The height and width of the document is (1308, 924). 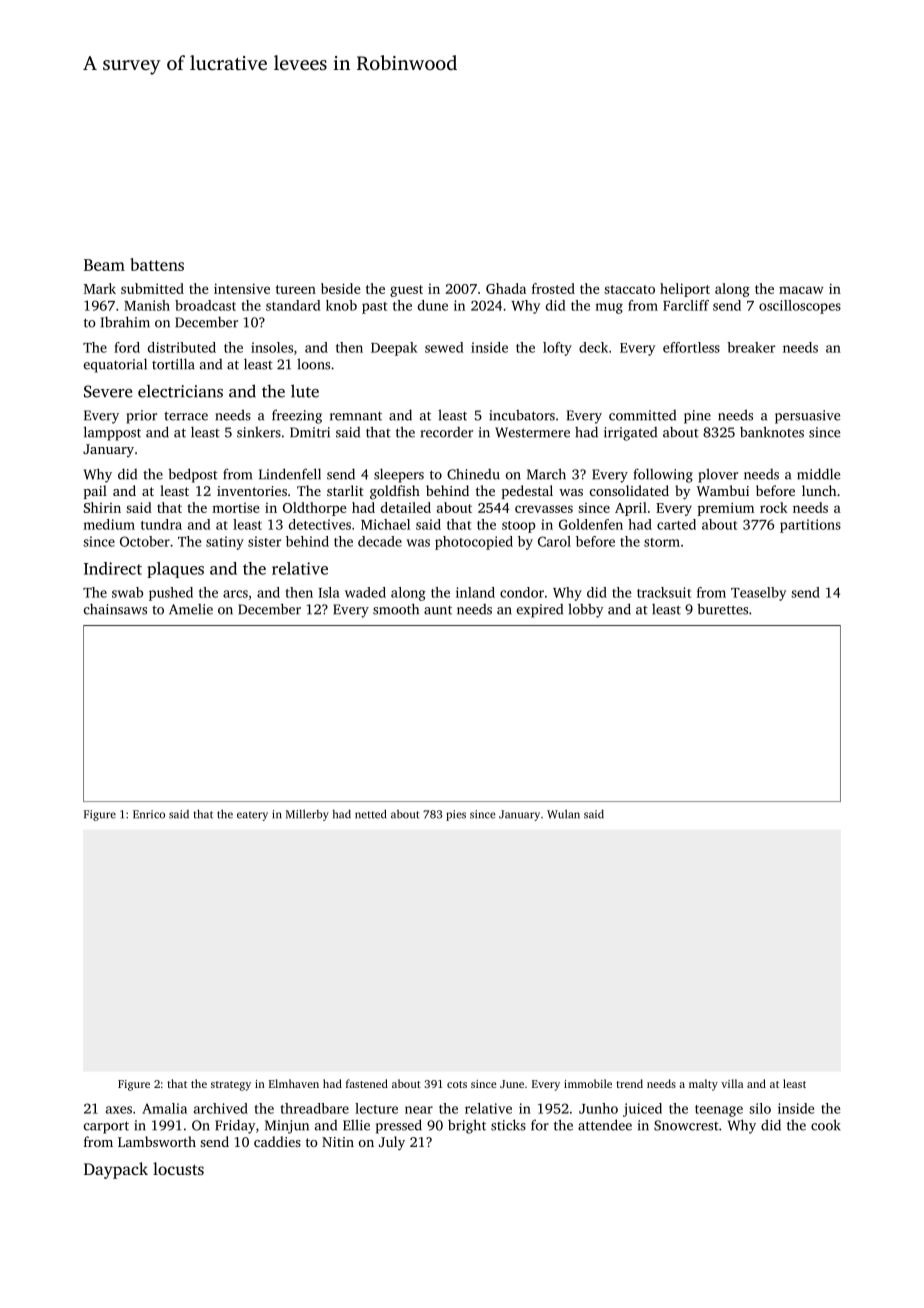 I want to click on cots, so click(x=457, y=1084).
